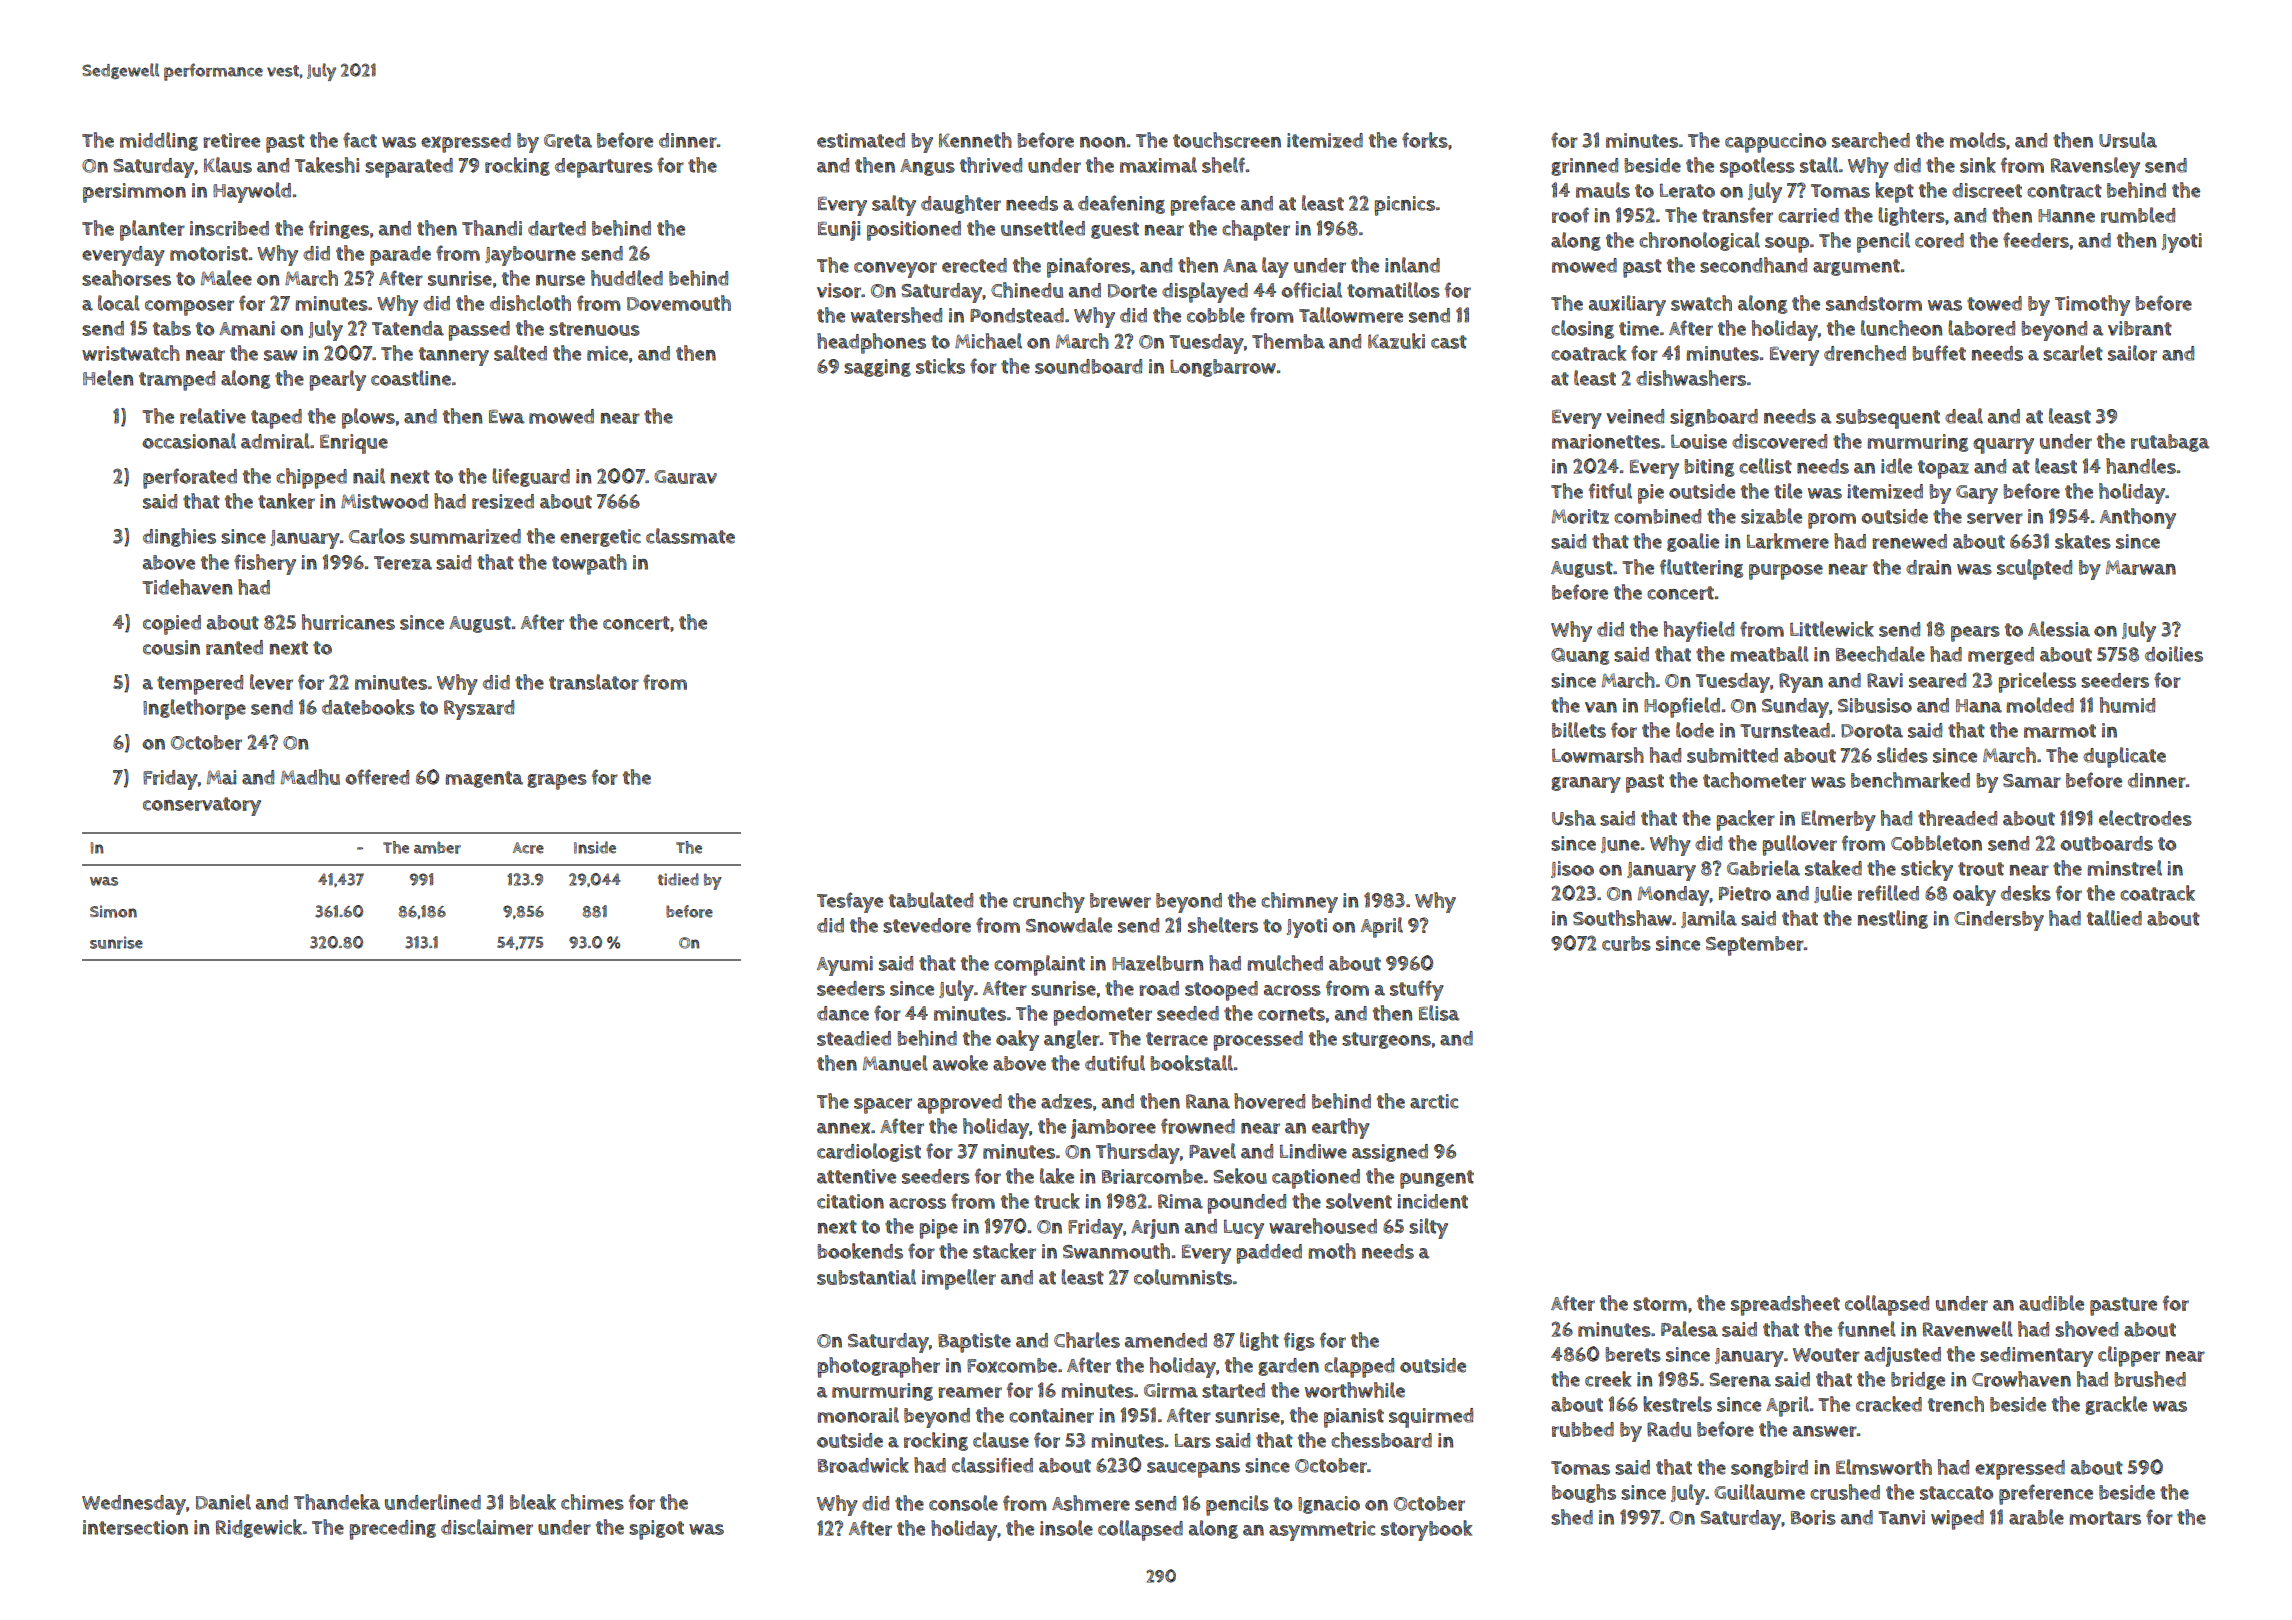 The image size is (2292, 1620). Describe the element at coordinates (2051, 1303) in the document. I see `audible` at that location.
